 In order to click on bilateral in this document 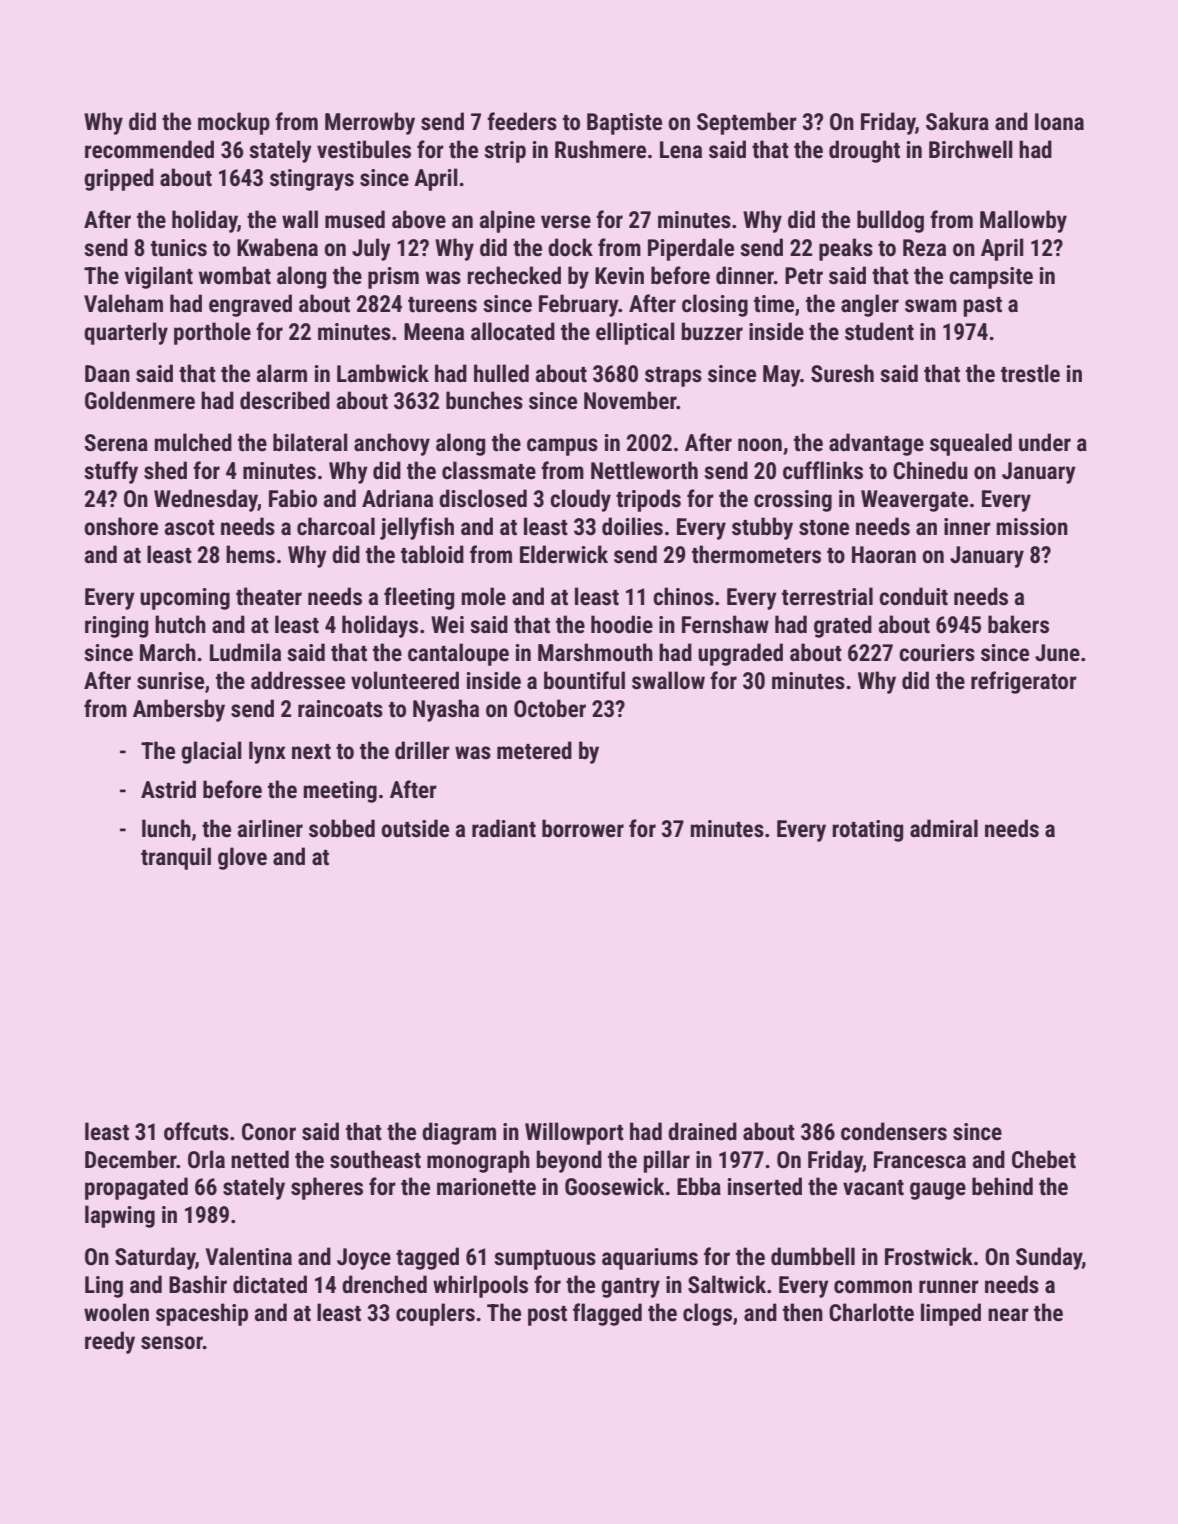, I will do `click(310, 442)`.
